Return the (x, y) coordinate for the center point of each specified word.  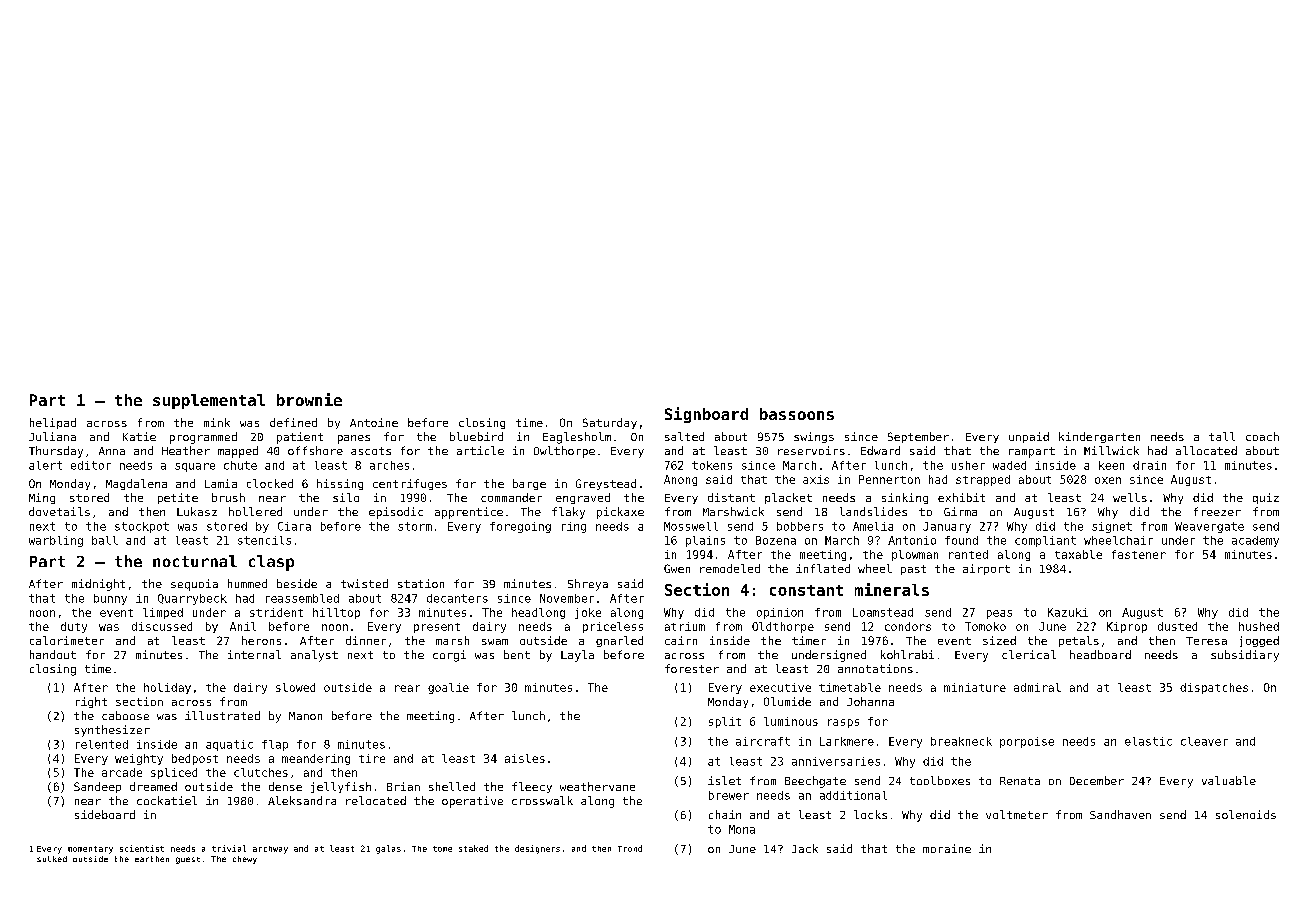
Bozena (776, 540)
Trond (630, 848)
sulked (52, 859)
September (918, 437)
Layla (577, 656)
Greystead (606, 484)
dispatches (1214, 688)
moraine (947, 848)
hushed (1259, 626)
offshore (315, 450)
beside (297, 583)
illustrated (222, 715)
